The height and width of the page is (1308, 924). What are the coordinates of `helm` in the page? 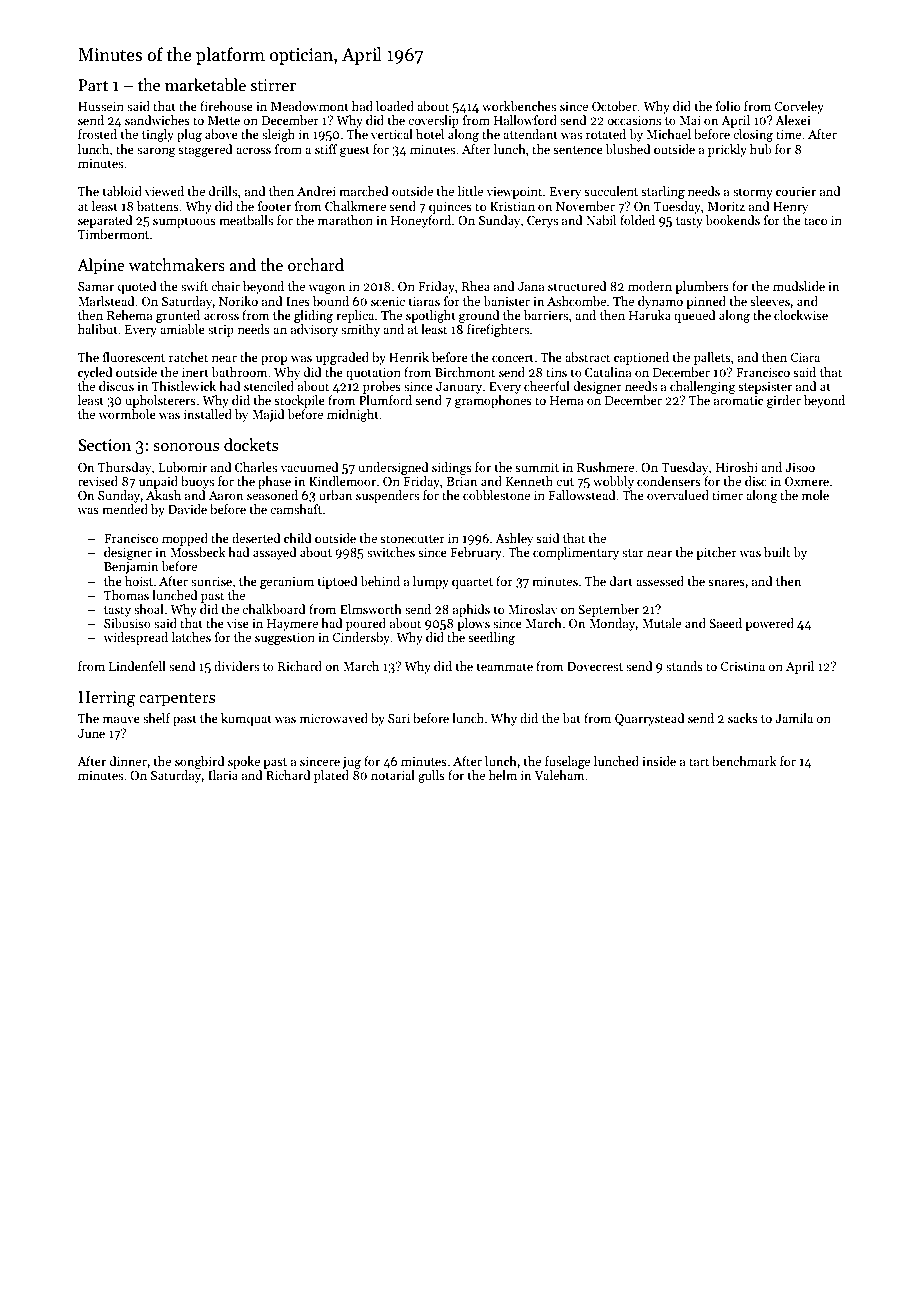 It's located at (503, 775).
